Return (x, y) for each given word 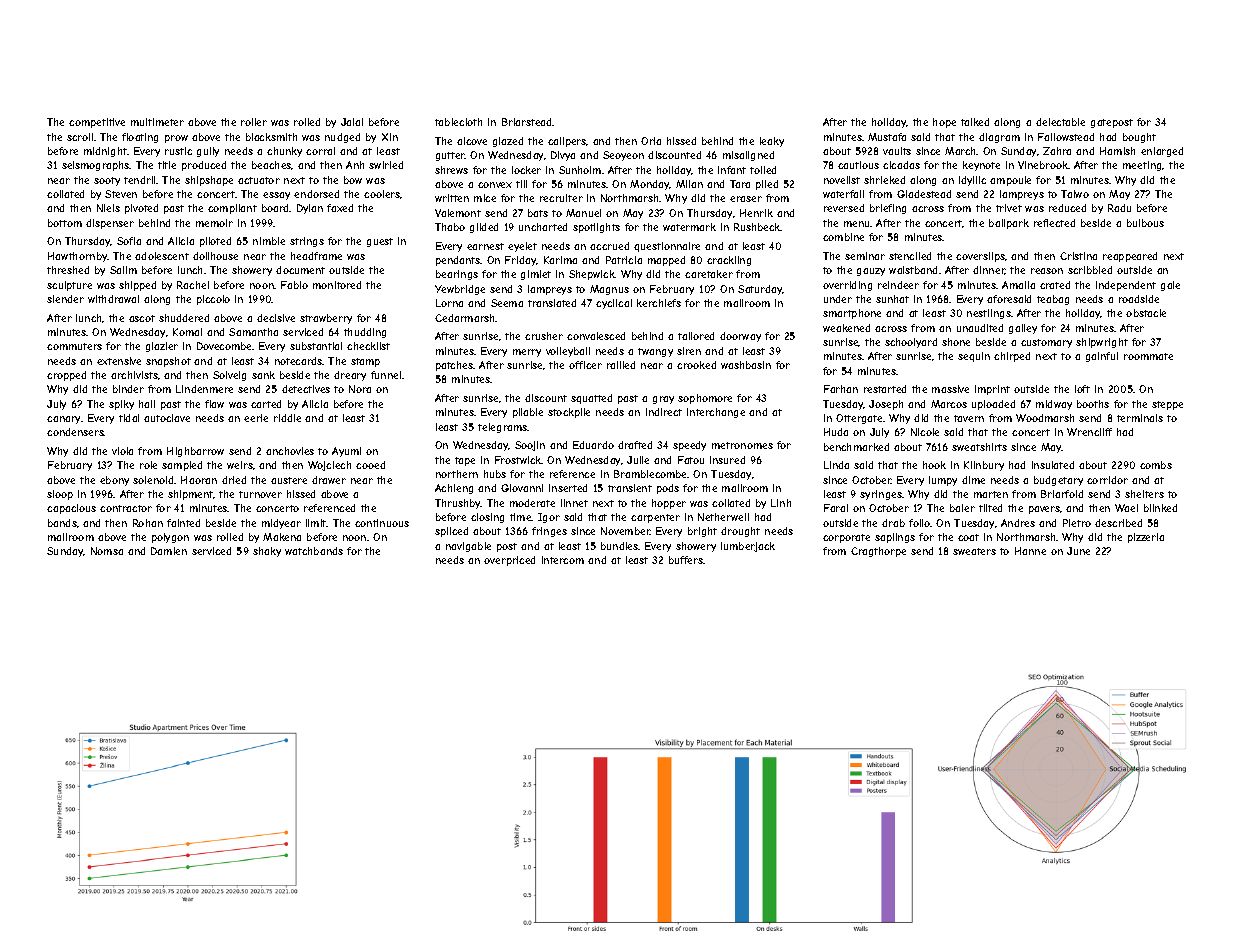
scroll (80, 137)
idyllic (972, 181)
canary (63, 420)
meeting (1142, 166)
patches (454, 366)
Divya (563, 156)
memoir (214, 223)
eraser (746, 199)
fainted (183, 523)
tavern (969, 418)
